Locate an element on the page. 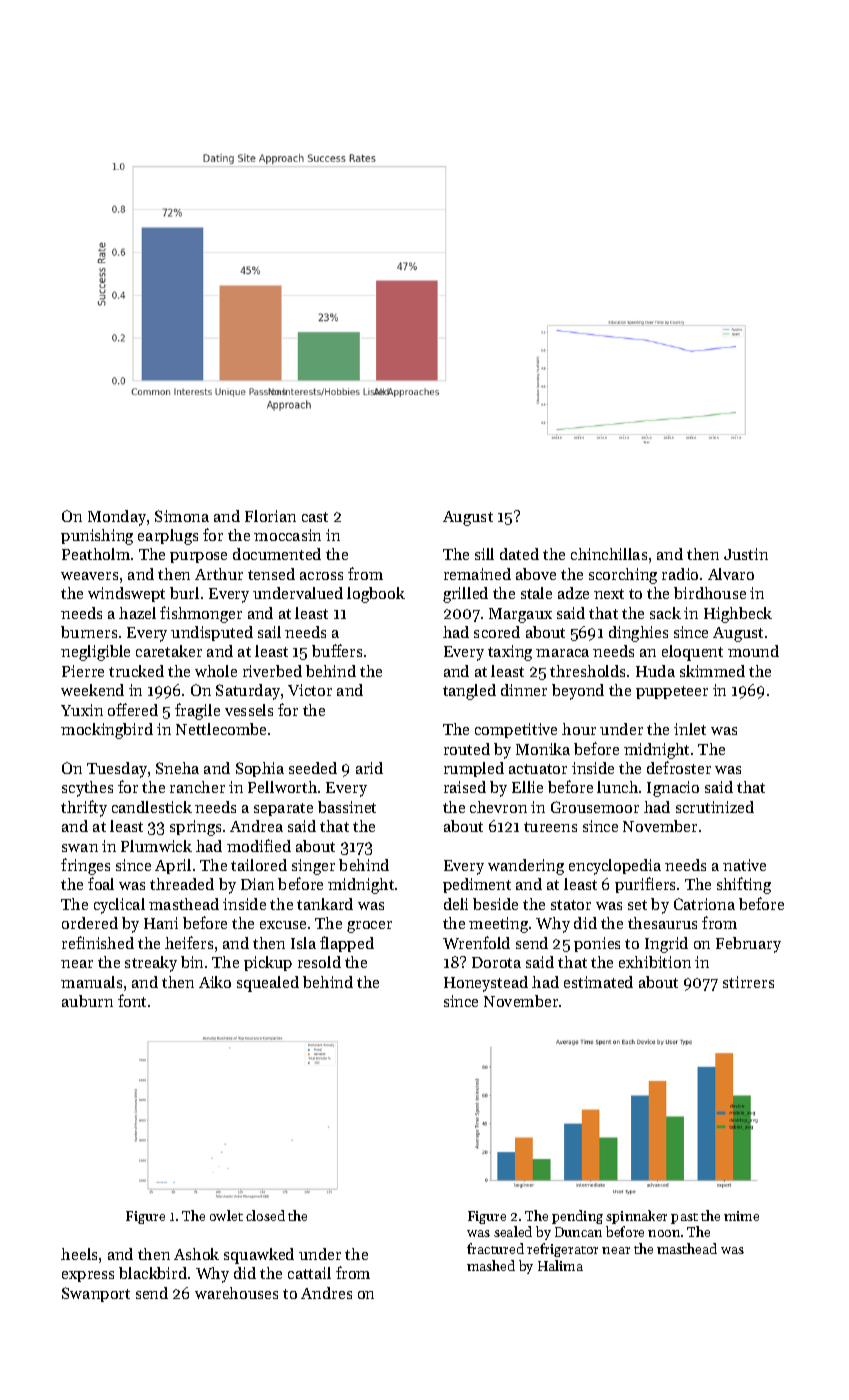 This image has width=849, height=1400. heels is located at coordinates (79, 1254).
